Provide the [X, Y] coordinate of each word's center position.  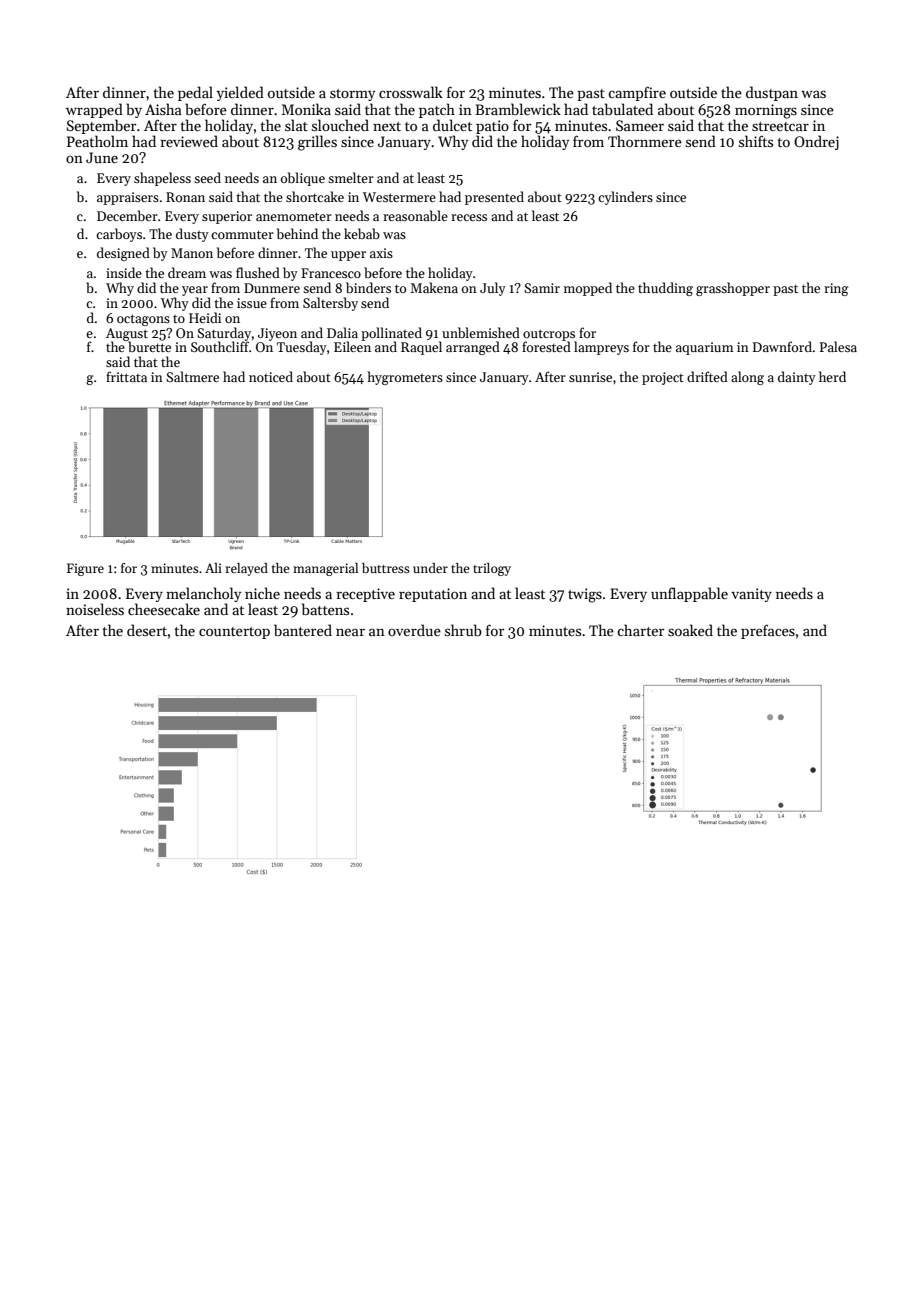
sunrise [590, 377]
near [350, 632]
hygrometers [405, 378]
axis [381, 253]
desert [147, 630]
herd [832, 376]
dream [187, 272]
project [663, 378]
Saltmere [192, 376]
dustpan [772, 93]
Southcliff [220, 346]
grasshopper [733, 289]
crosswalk [411, 92]
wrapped [94, 110]
